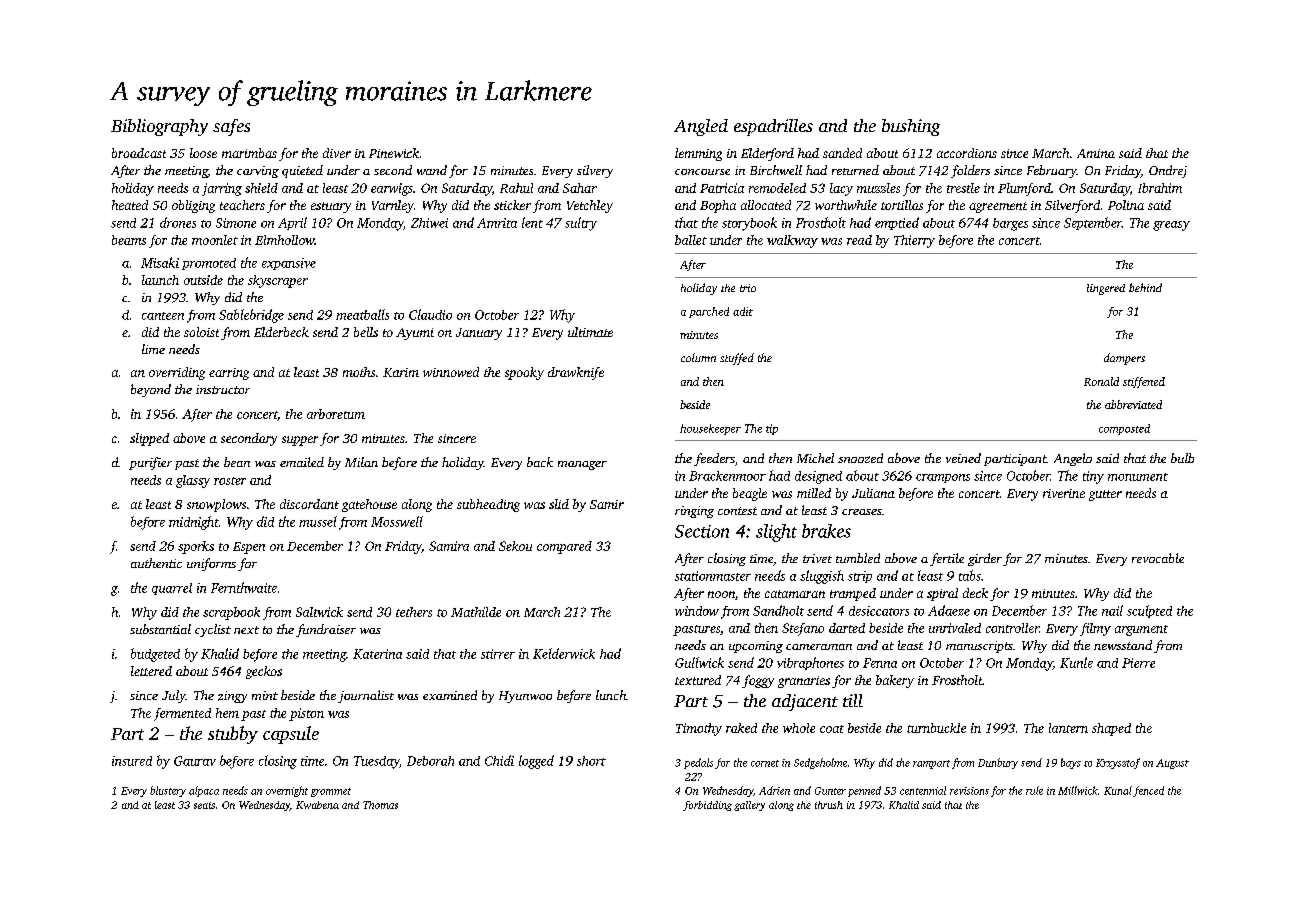  Describe the element at coordinates (743, 311) in the page. I see `adit` at that location.
